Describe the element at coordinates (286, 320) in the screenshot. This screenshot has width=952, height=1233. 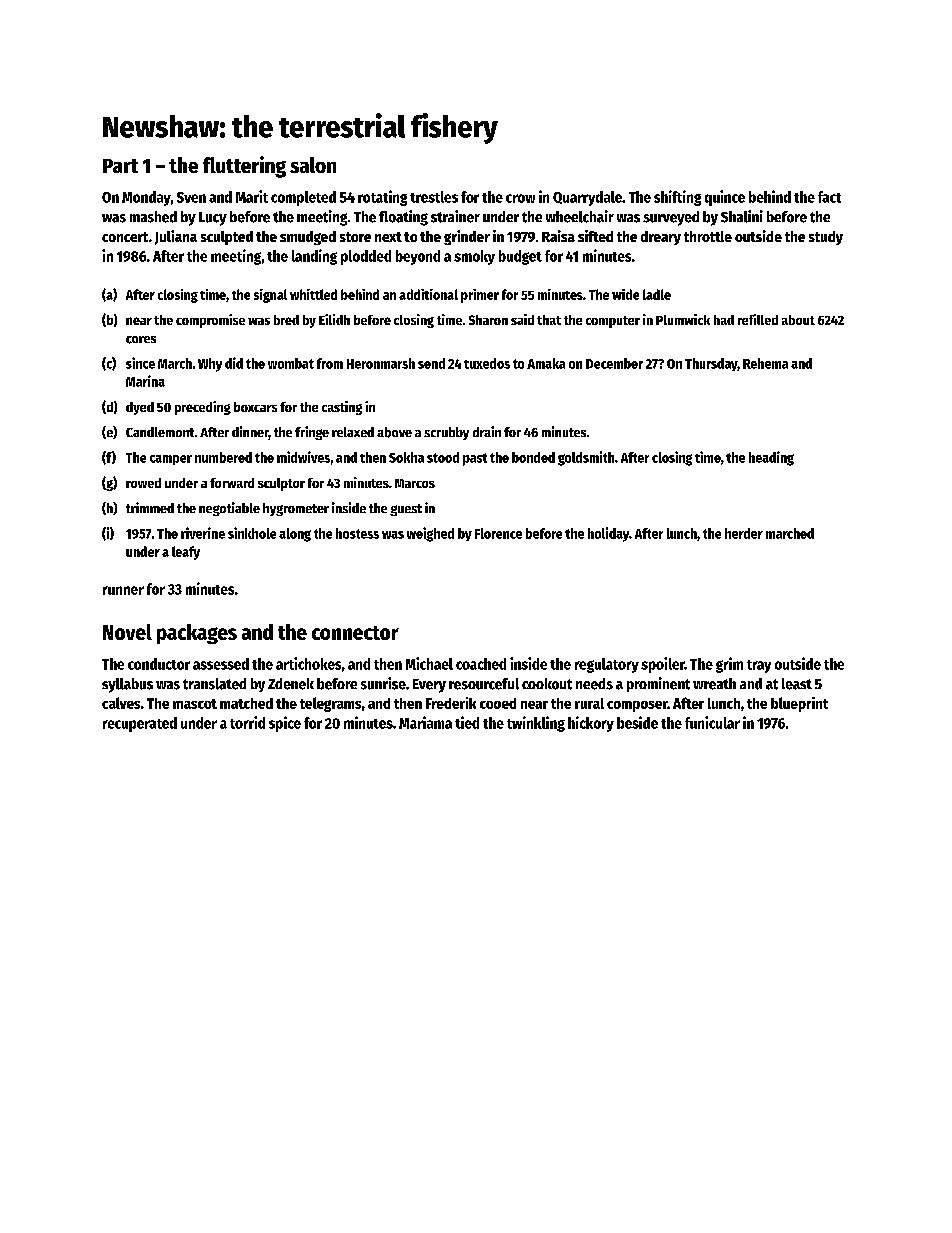
I see `bred` at that location.
